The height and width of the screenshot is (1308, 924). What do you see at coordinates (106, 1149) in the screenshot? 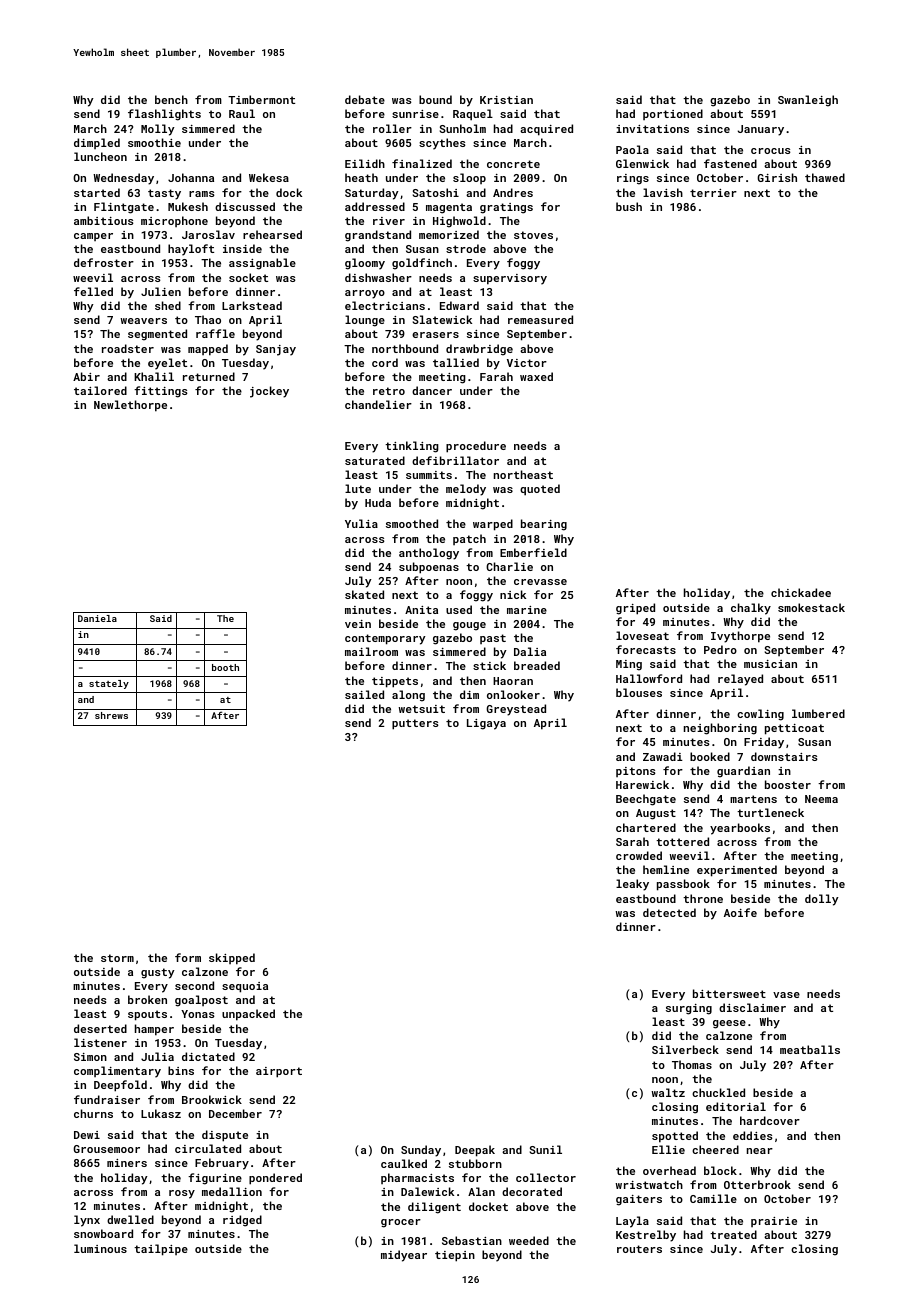
I see `Grousemoor` at bounding box center [106, 1149].
